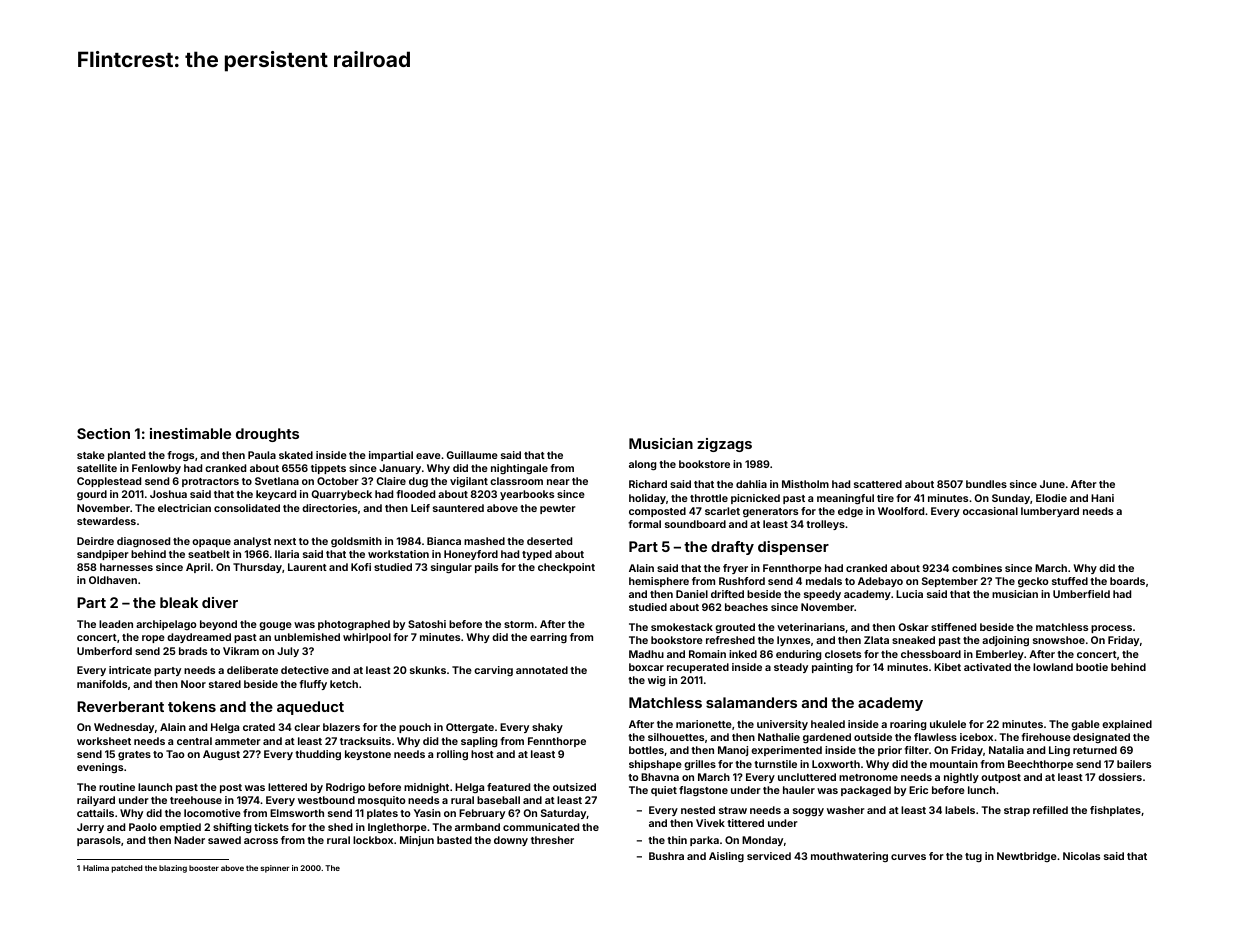 Image resolution: width=1233 pixels, height=952 pixels. I want to click on zigzags, so click(724, 445).
